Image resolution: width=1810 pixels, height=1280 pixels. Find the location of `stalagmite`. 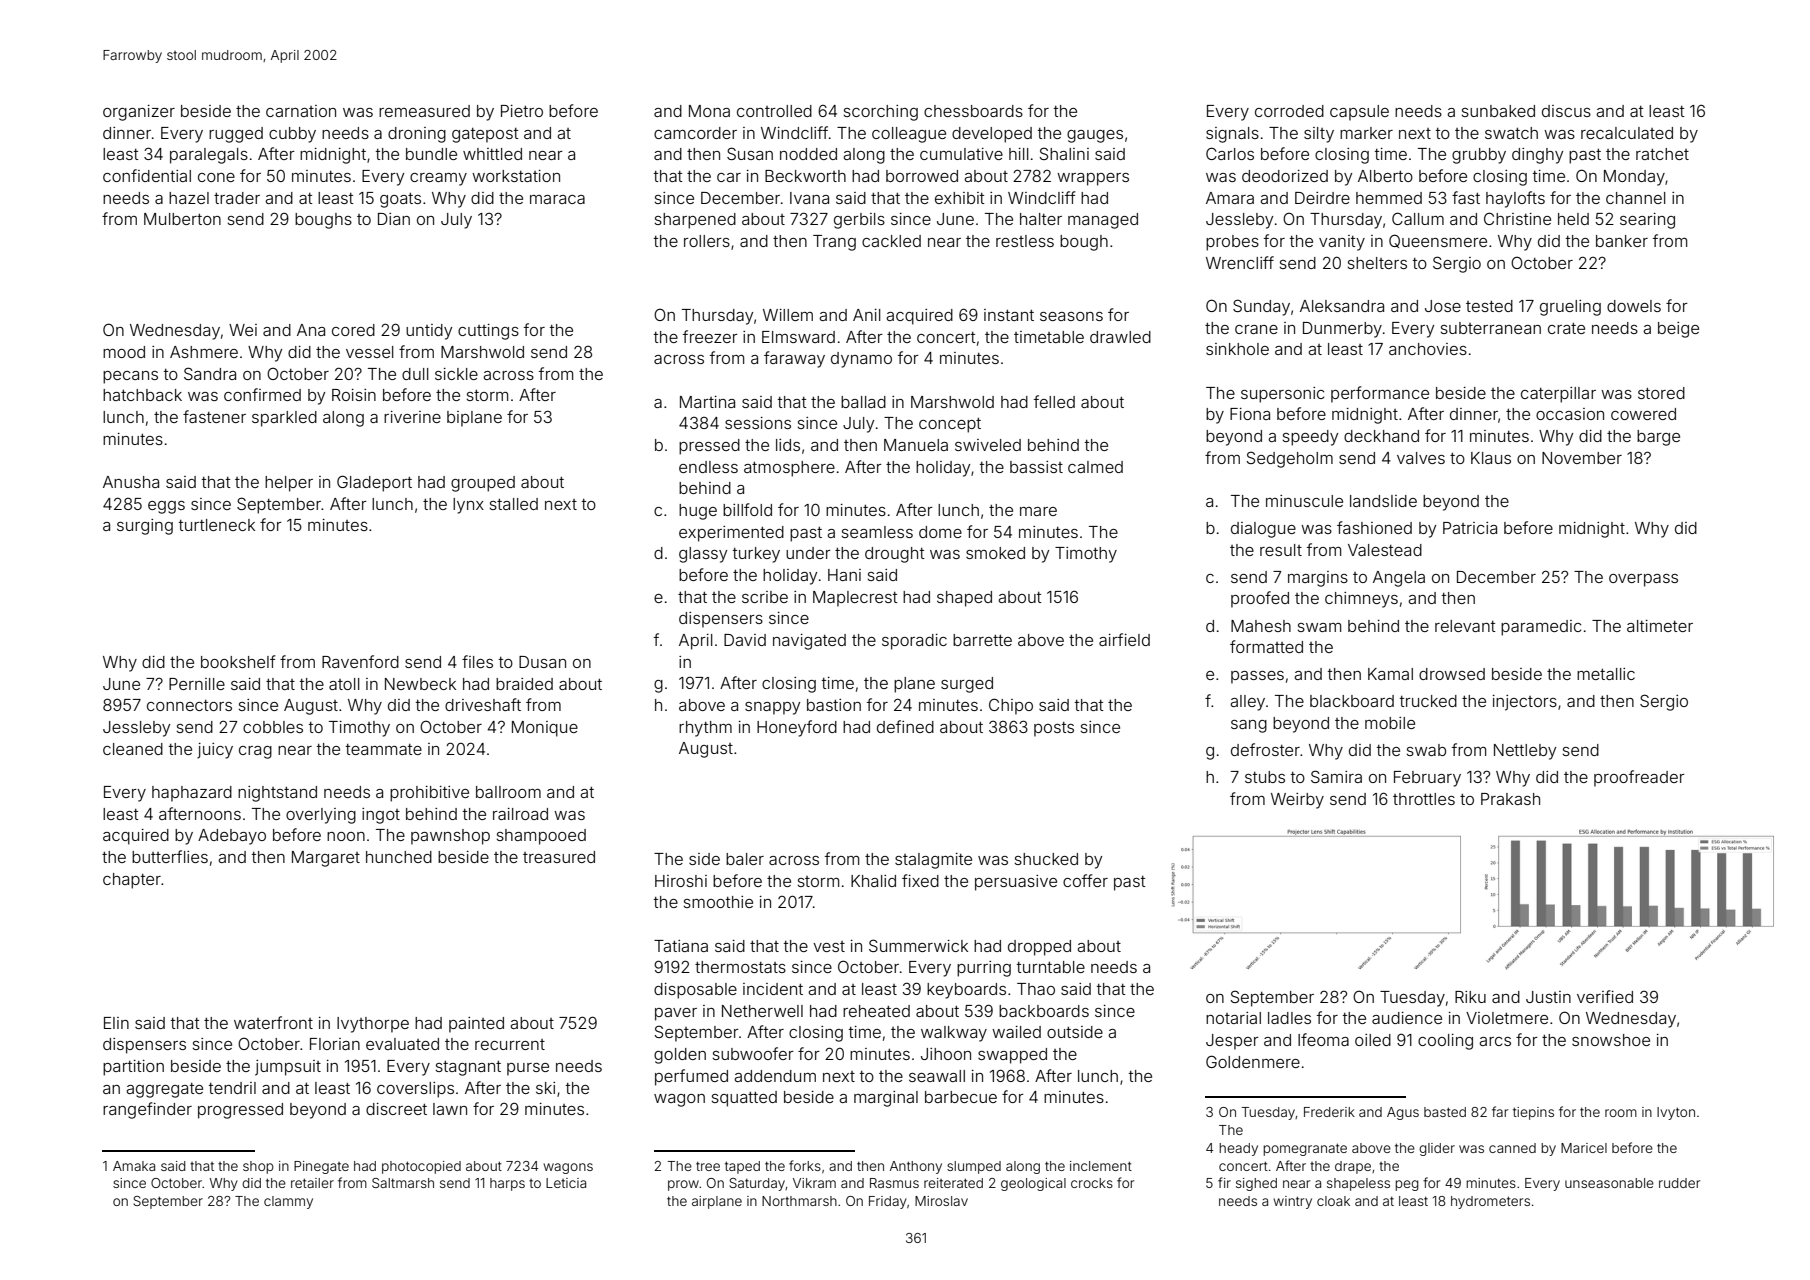

stalagmite is located at coordinates (933, 861).
